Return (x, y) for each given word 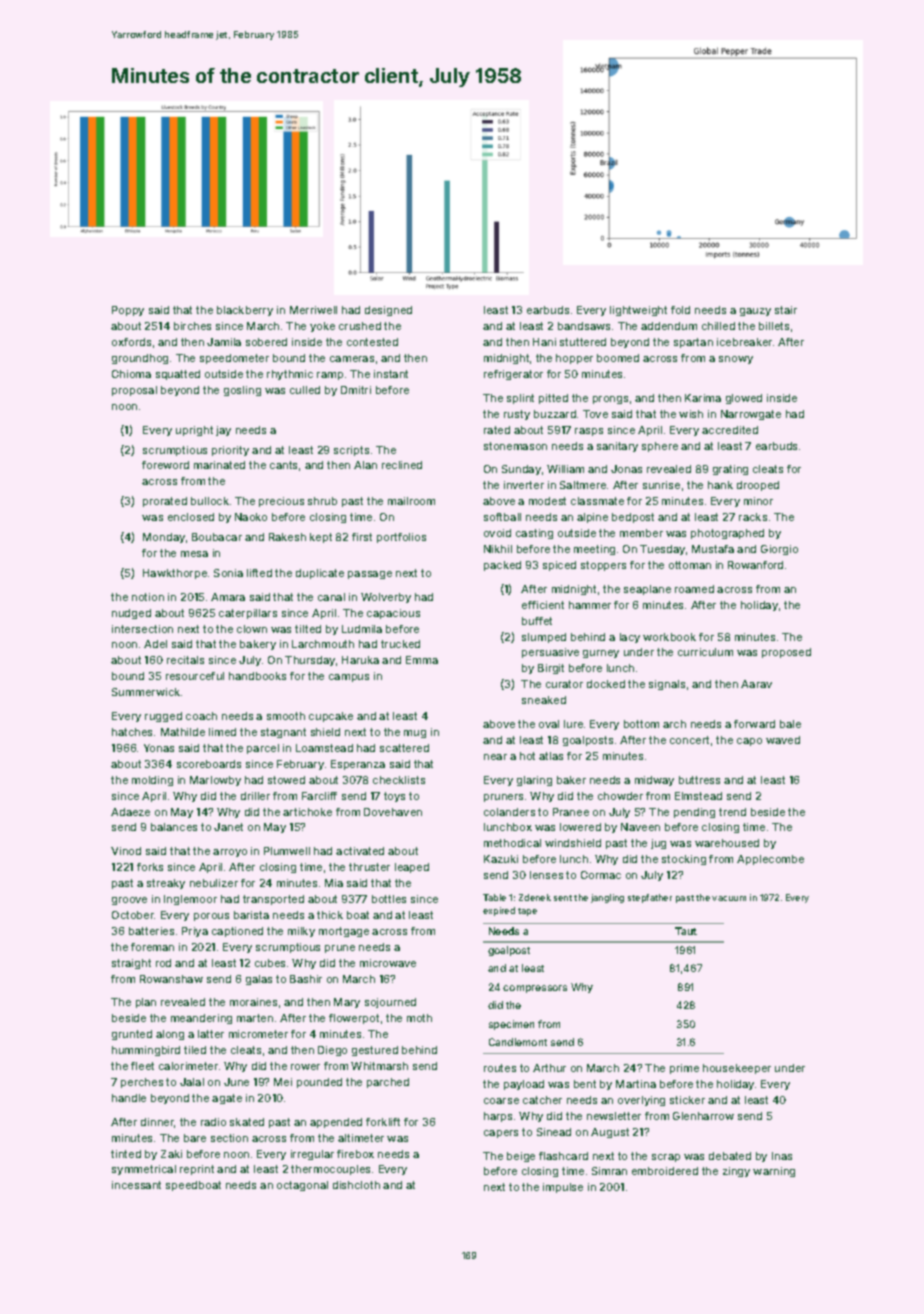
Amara (228, 597)
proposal (134, 391)
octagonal (302, 1186)
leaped (412, 868)
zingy (736, 1172)
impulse (563, 1188)
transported (273, 900)
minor (758, 501)
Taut (686, 931)
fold (680, 310)
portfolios (401, 538)
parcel (263, 749)
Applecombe (770, 860)
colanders (509, 812)
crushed (360, 326)
